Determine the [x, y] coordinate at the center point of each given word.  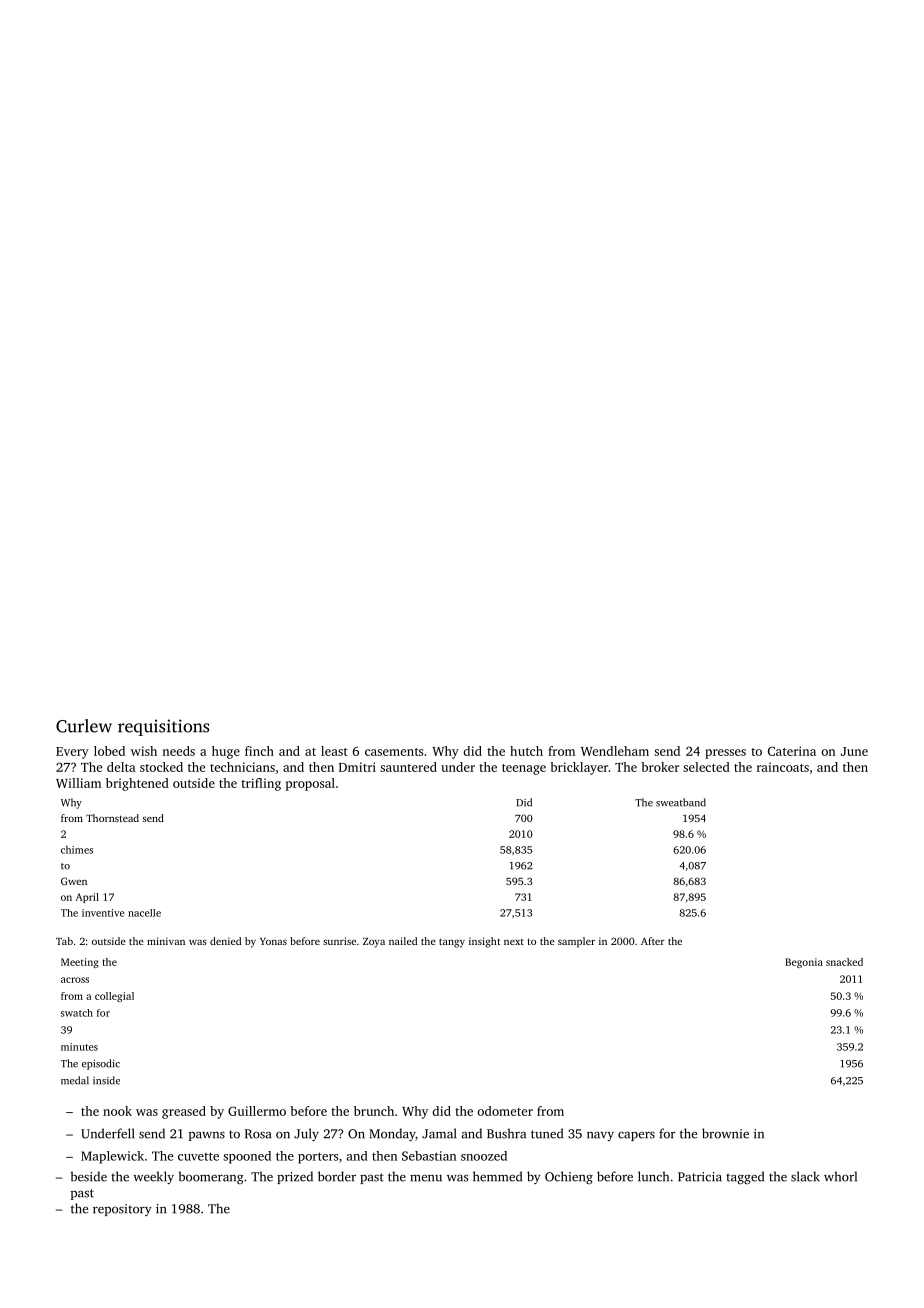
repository [122, 1210]
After [653, 941]
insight [485, 942]
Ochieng [569, 1177]
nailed [403, 941]
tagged [745, 1177]
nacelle [144, 913]
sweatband [681, 802]
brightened [137, 784]
